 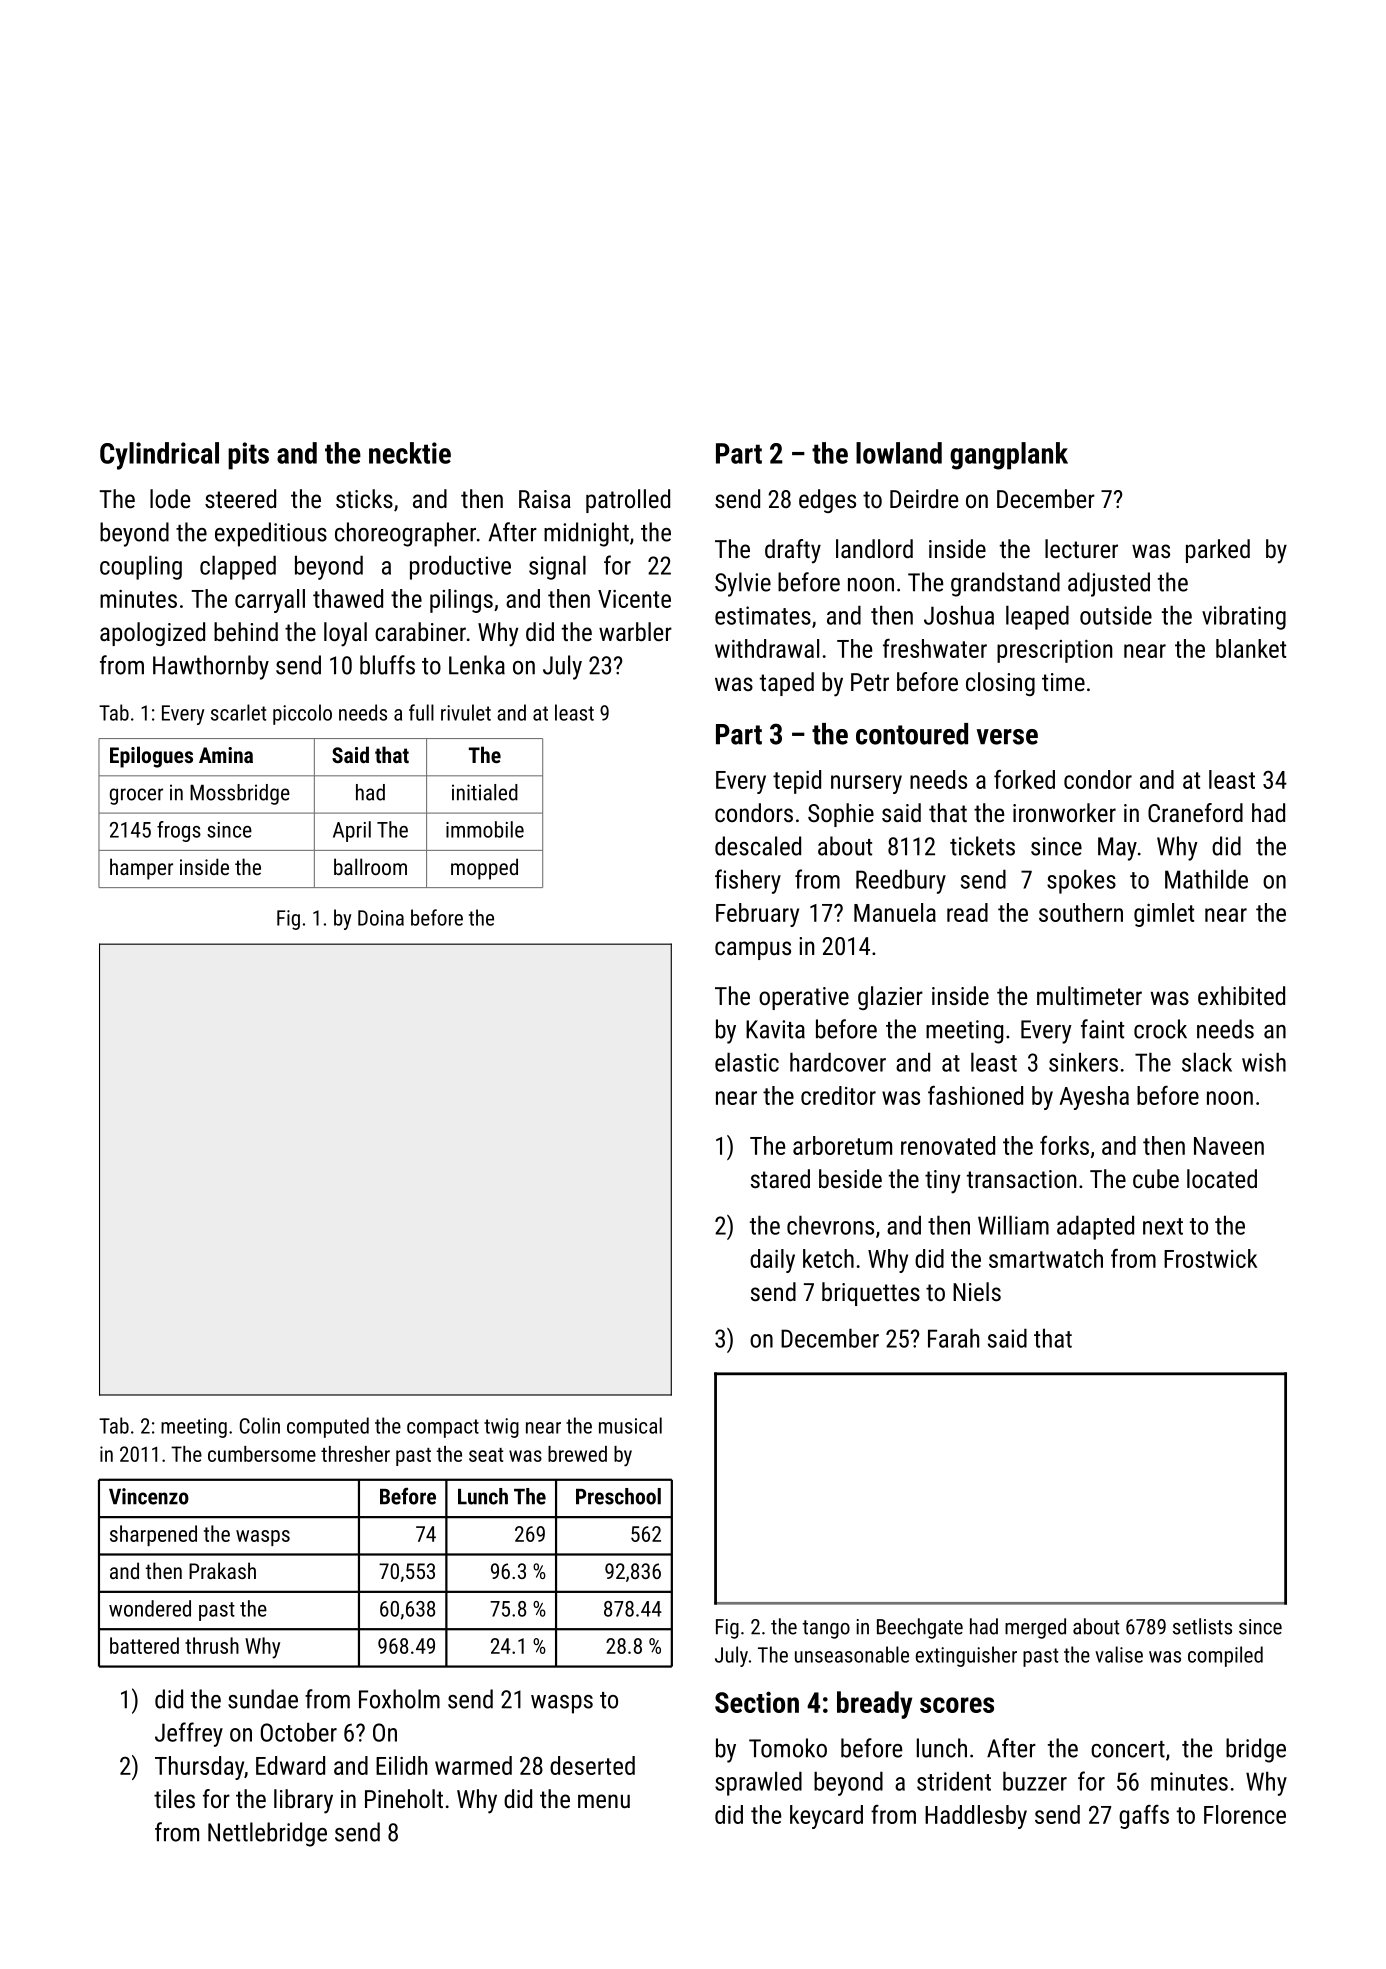 What do you see at coordinates (1035, 1781) in the screenshot?
I see `buzzer` at bounding box center [1035, 1781].
